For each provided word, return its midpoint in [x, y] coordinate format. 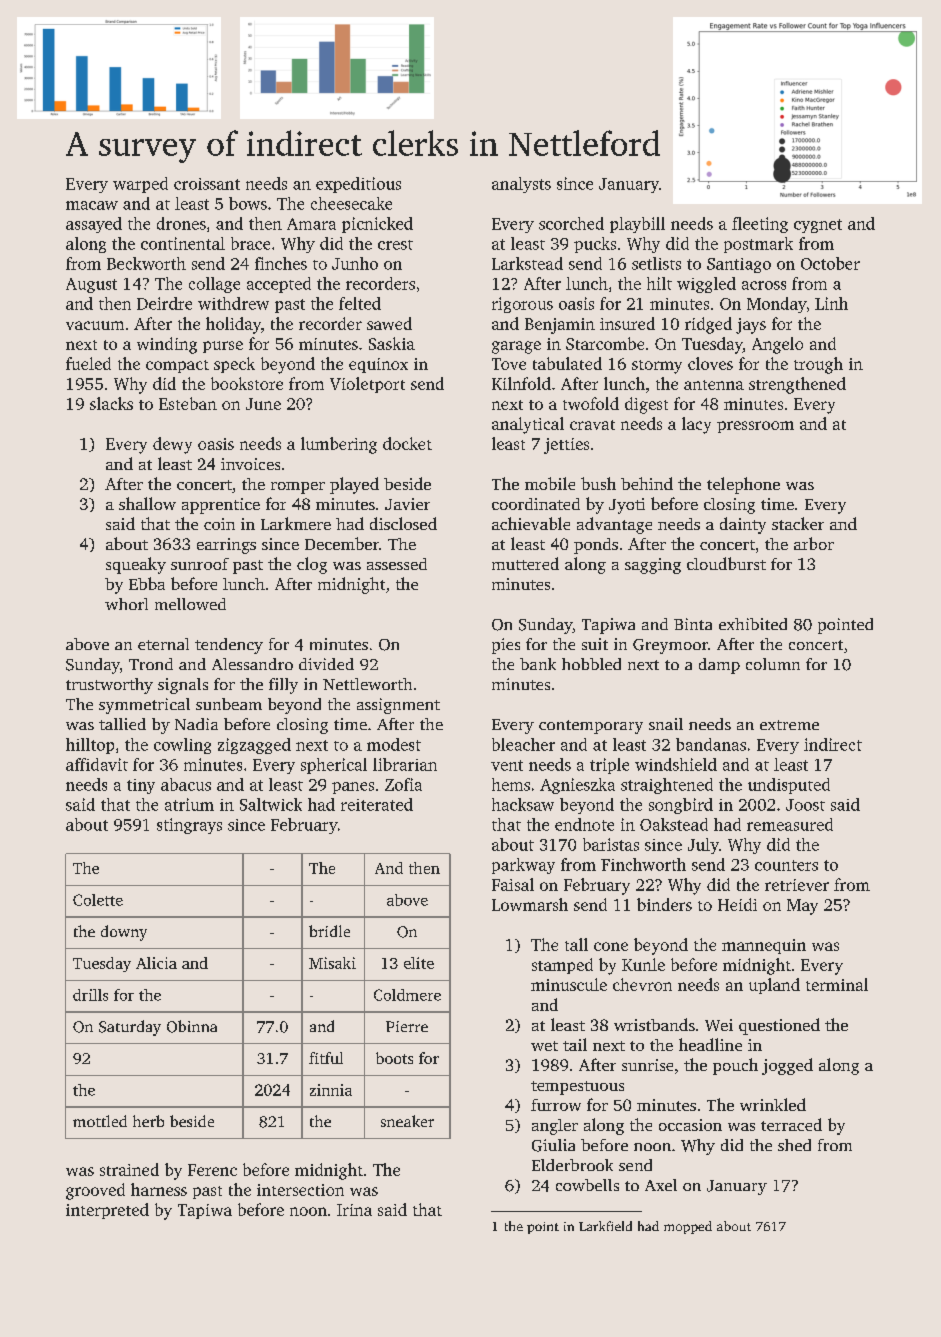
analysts [521, 185]
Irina [354, 1210]
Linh [831, 303]
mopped [688, 1227]
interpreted [107, 1211]
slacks [111, 403]
